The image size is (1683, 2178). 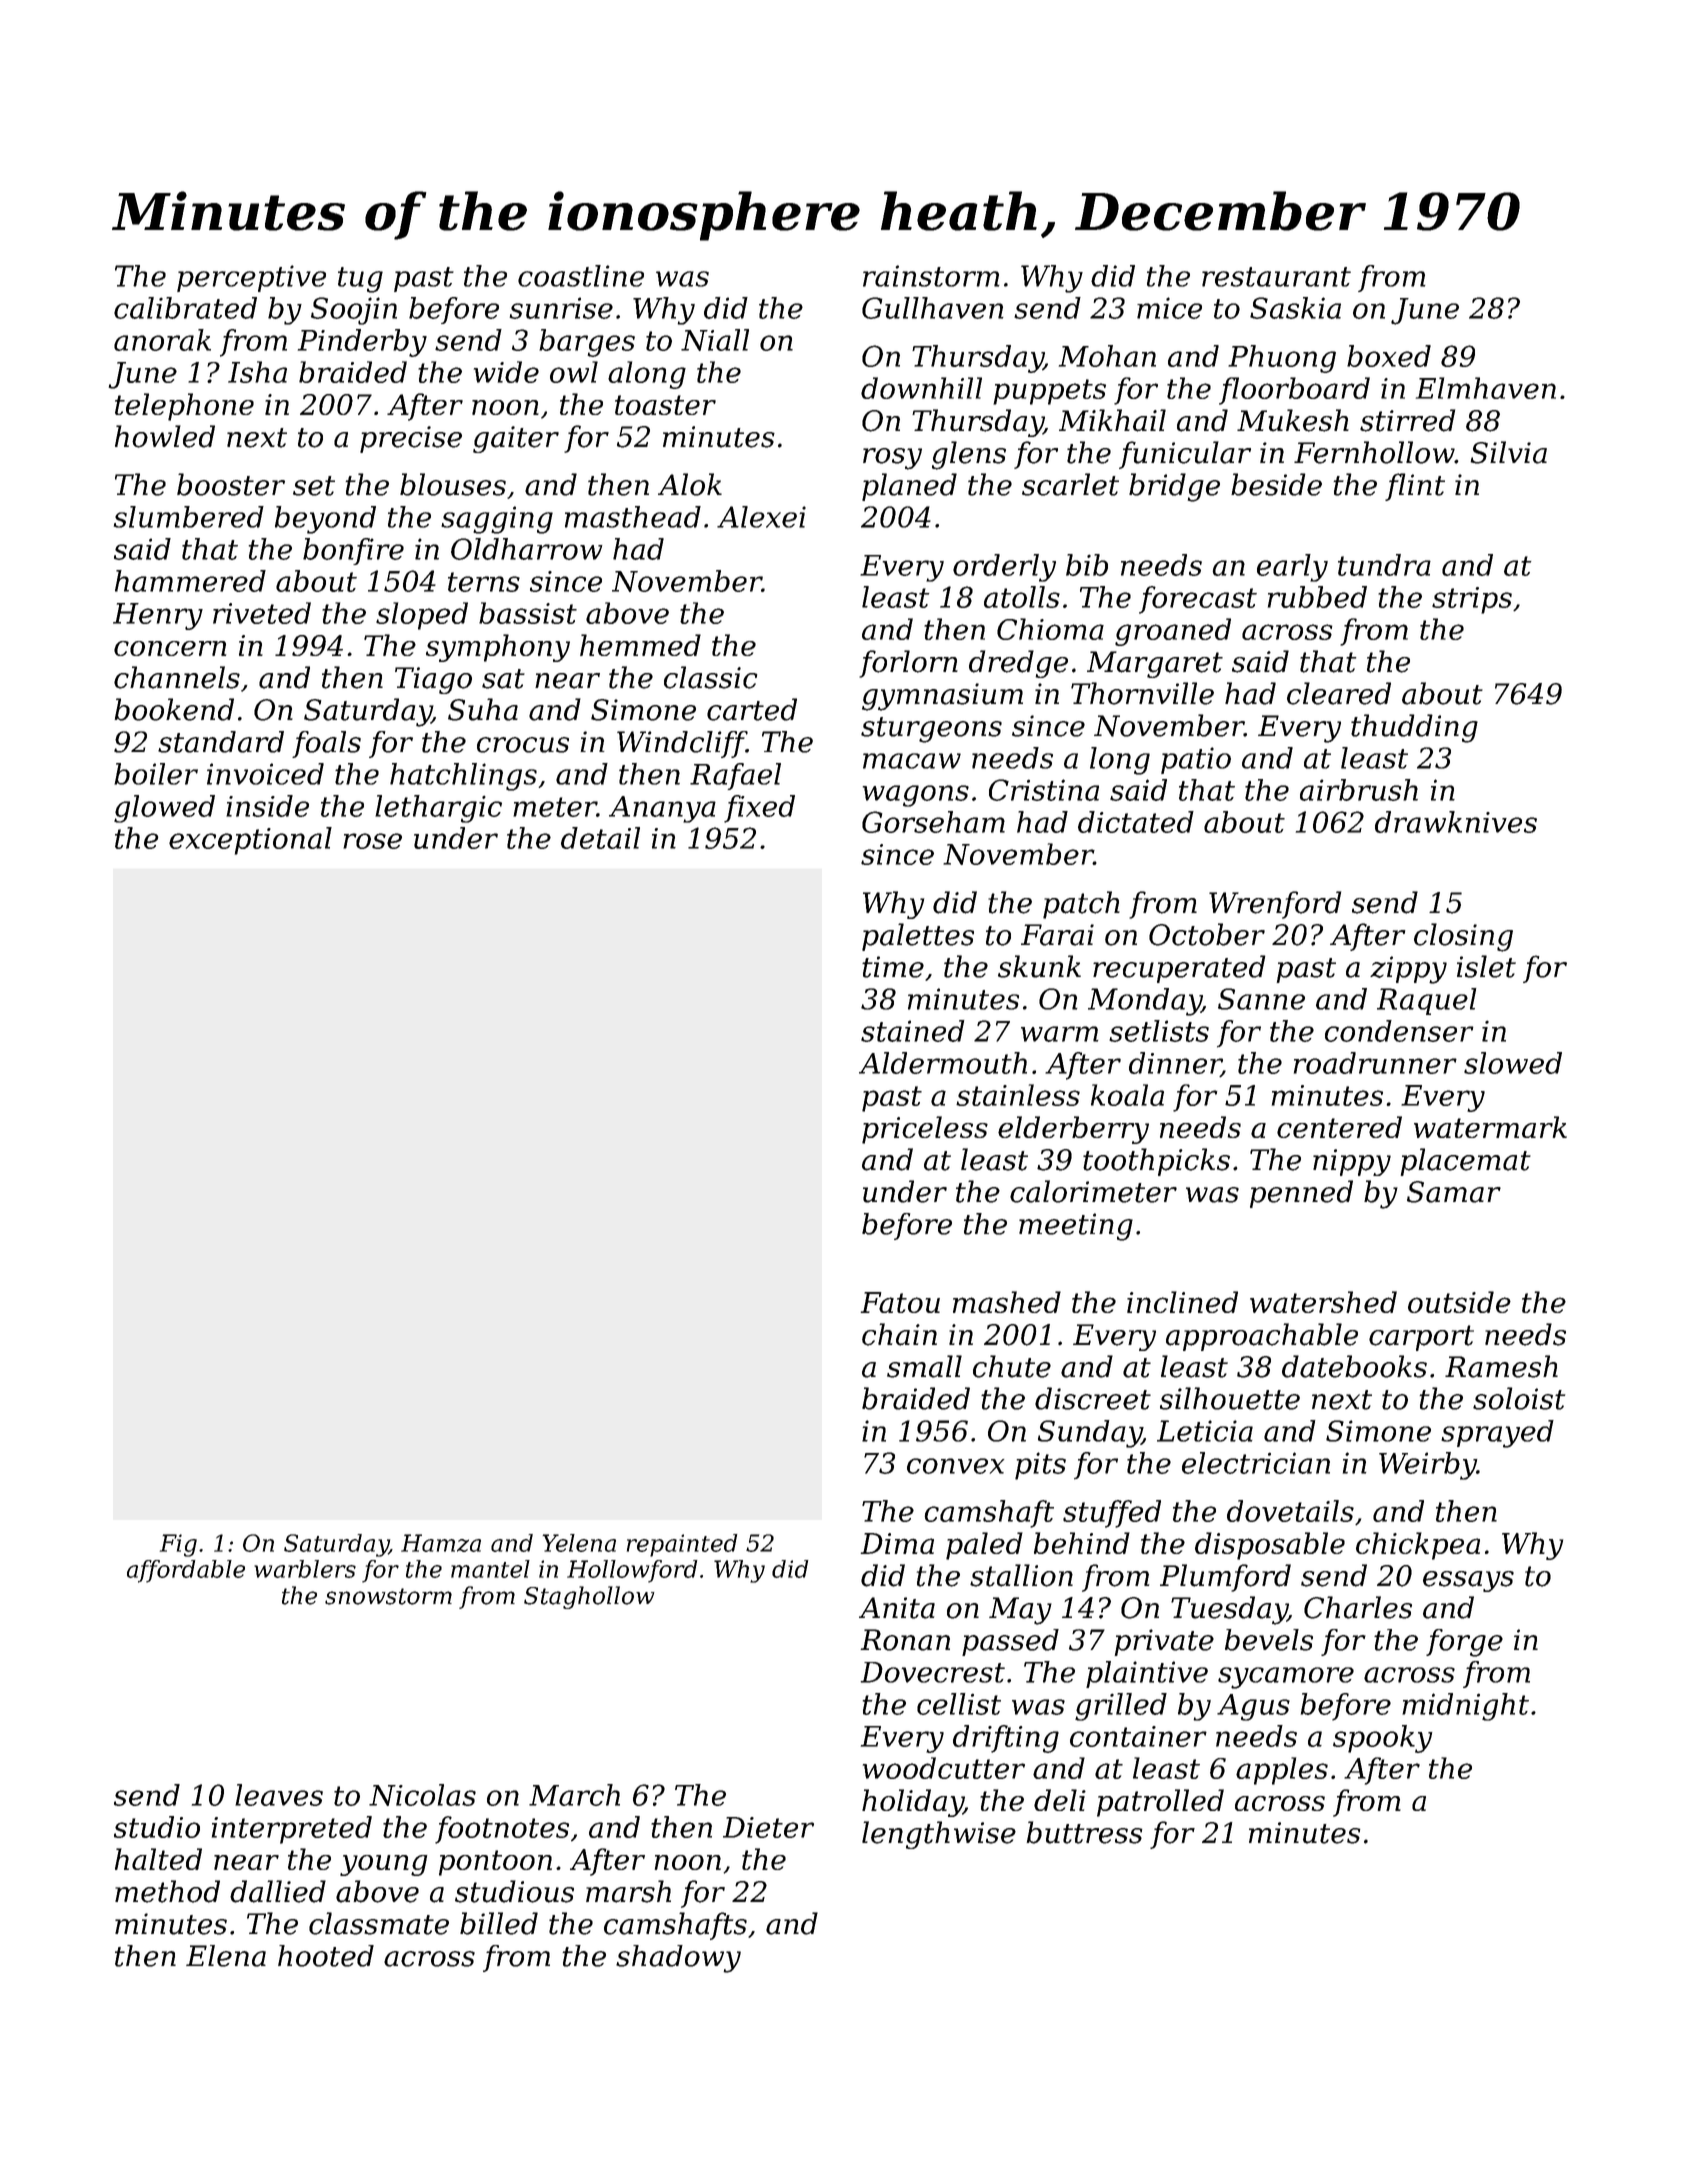 I want to click on lengthwise, so click(x=939, y=1835).
